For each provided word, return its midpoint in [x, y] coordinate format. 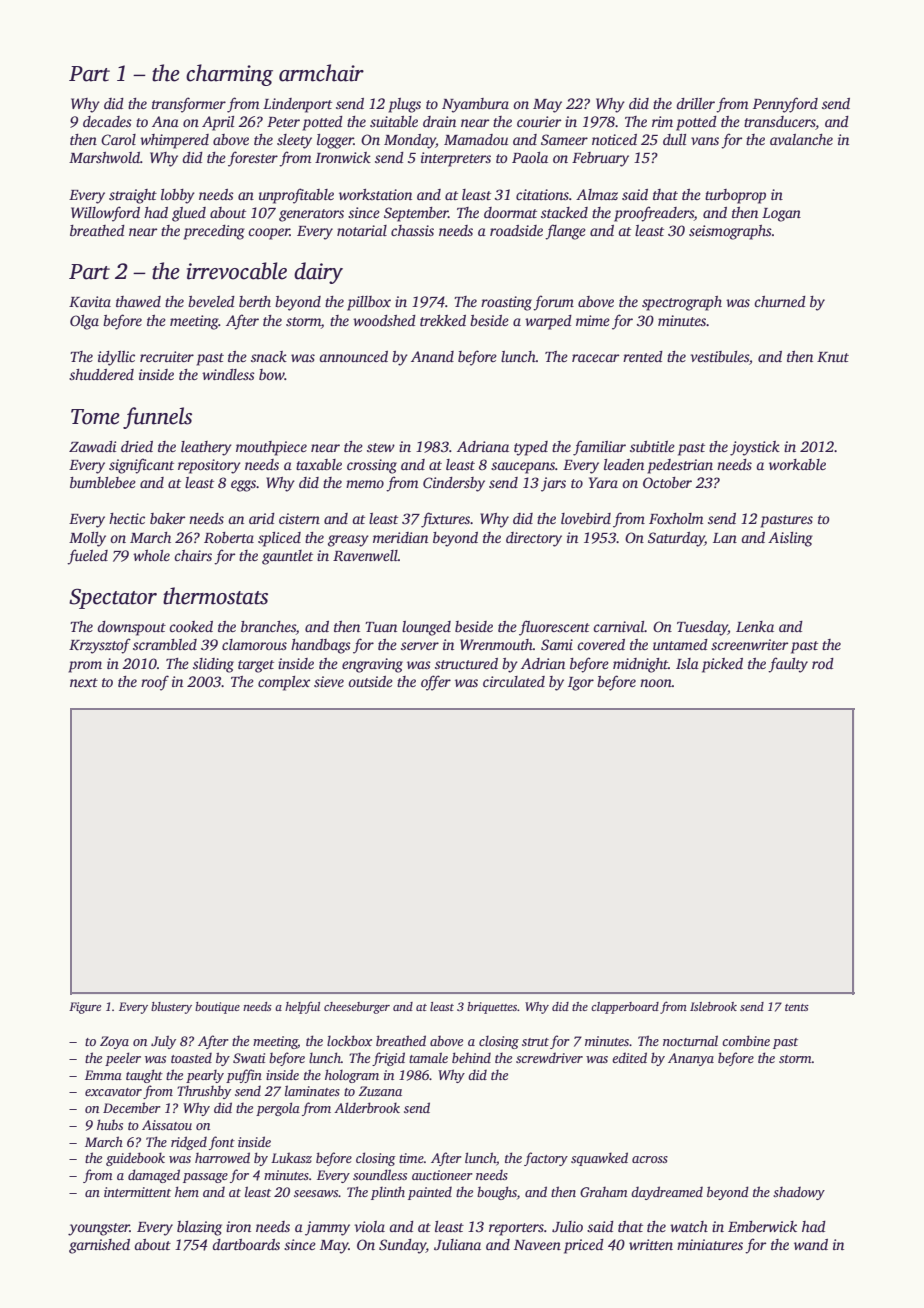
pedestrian [680, 466]
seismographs [730, 232]
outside [370, 681]
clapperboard [625, 1008]
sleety [294, 141]
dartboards [246, 1244]
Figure [85, 1008]
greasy [348, 541]
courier [539, 121]
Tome [95, 417]
